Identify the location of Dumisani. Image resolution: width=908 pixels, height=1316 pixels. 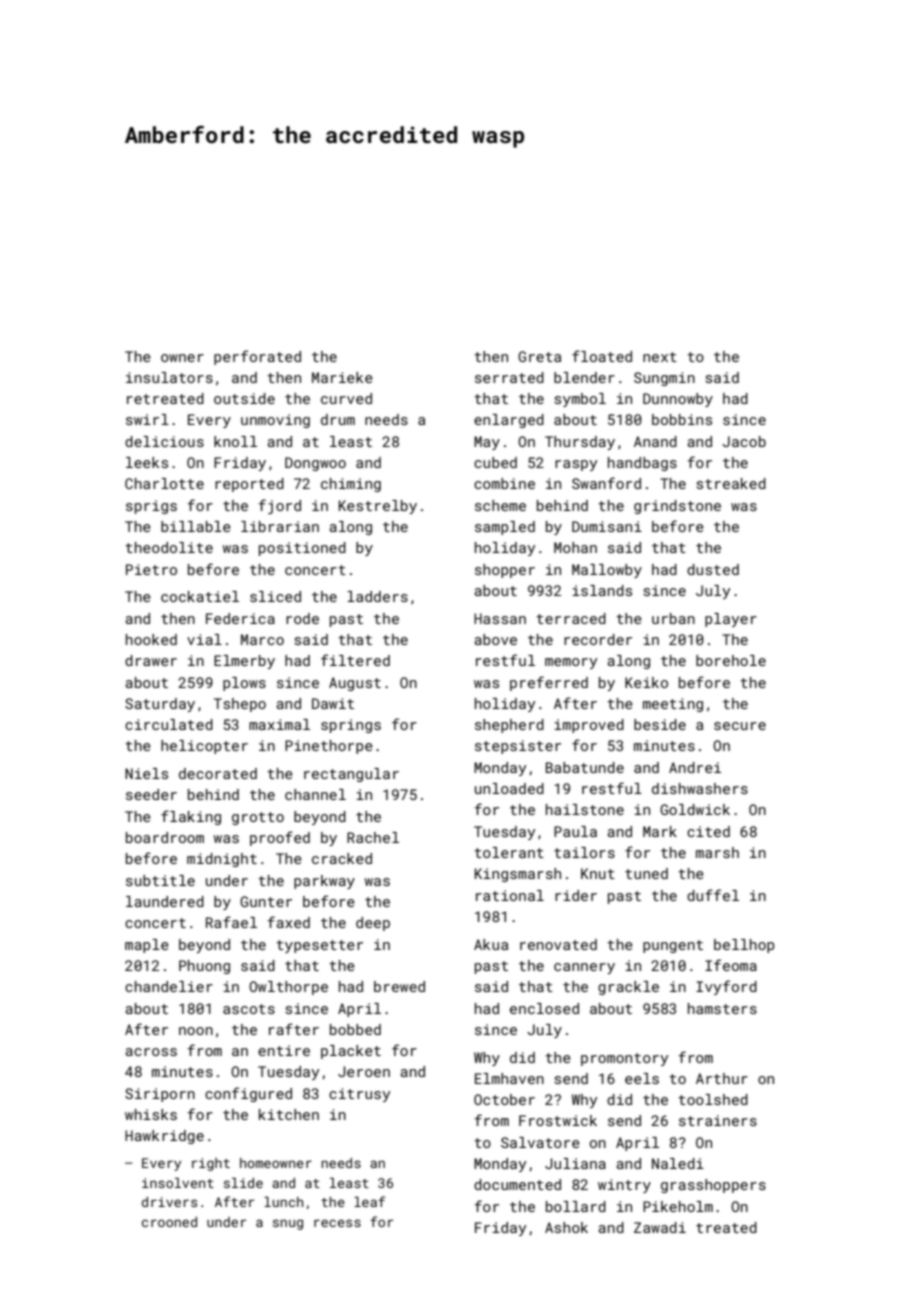
(607, 526).
